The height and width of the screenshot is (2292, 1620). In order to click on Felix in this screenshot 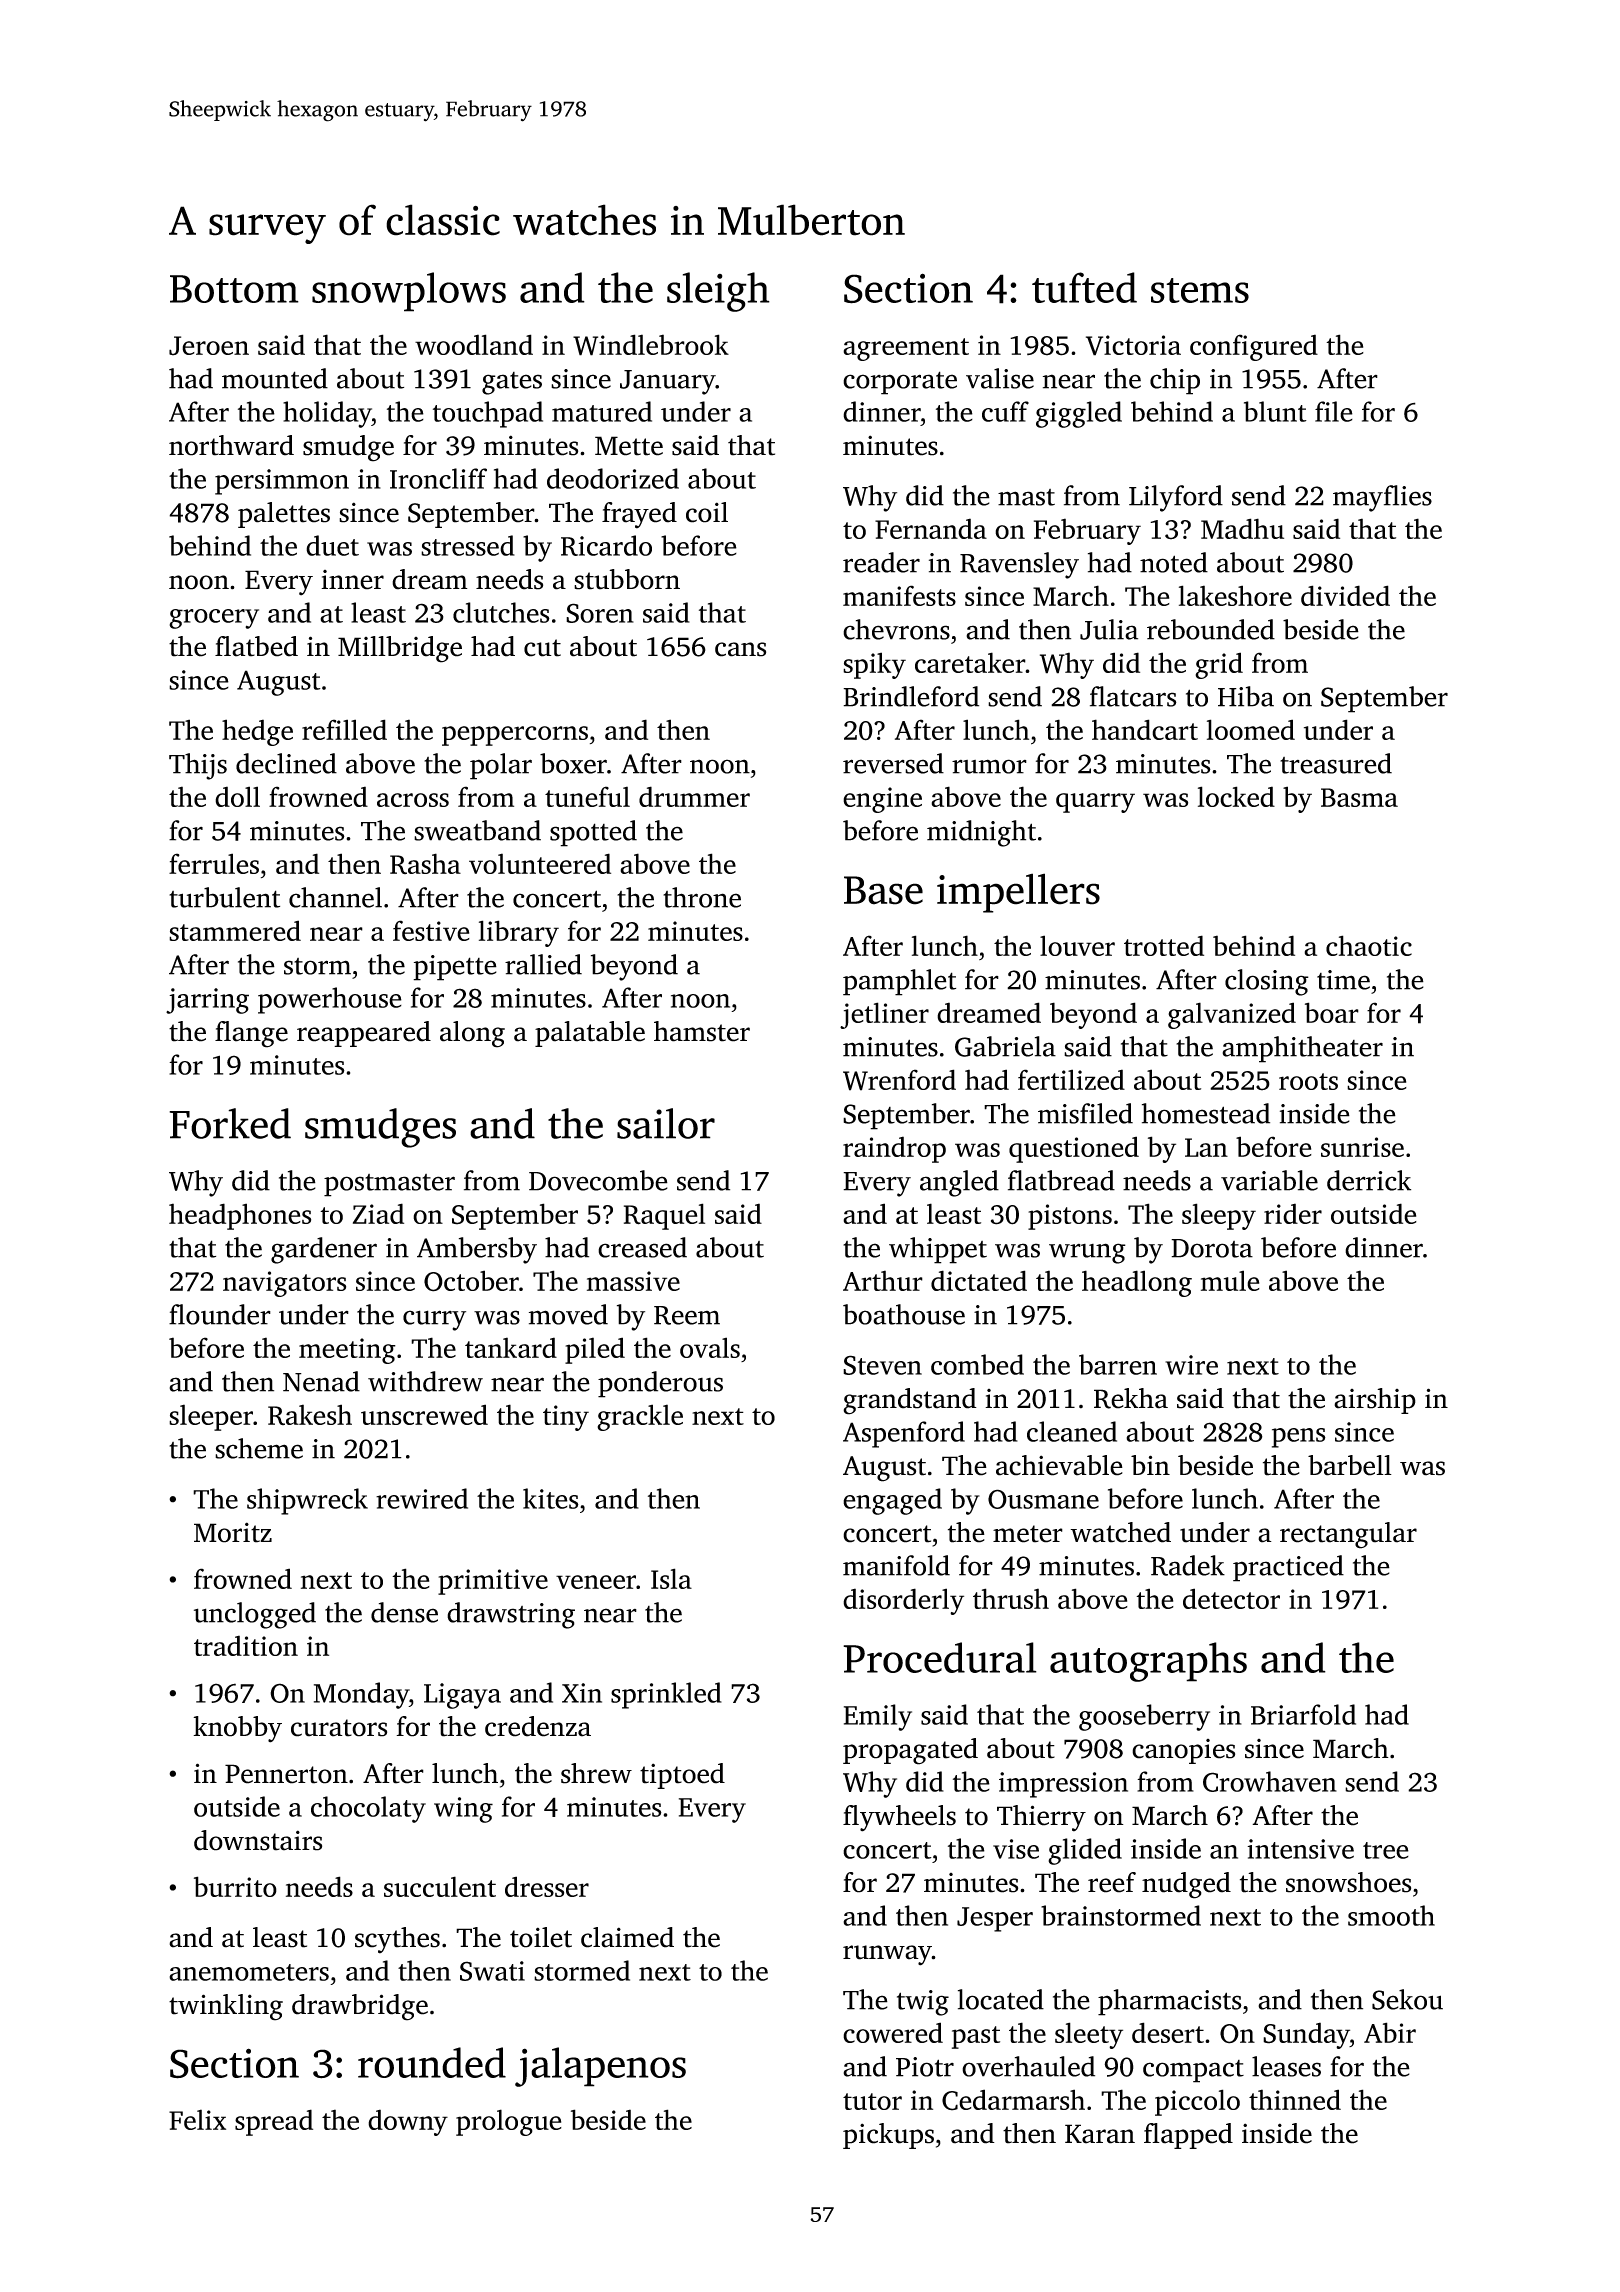, I will do `click(197, 2119)`.
